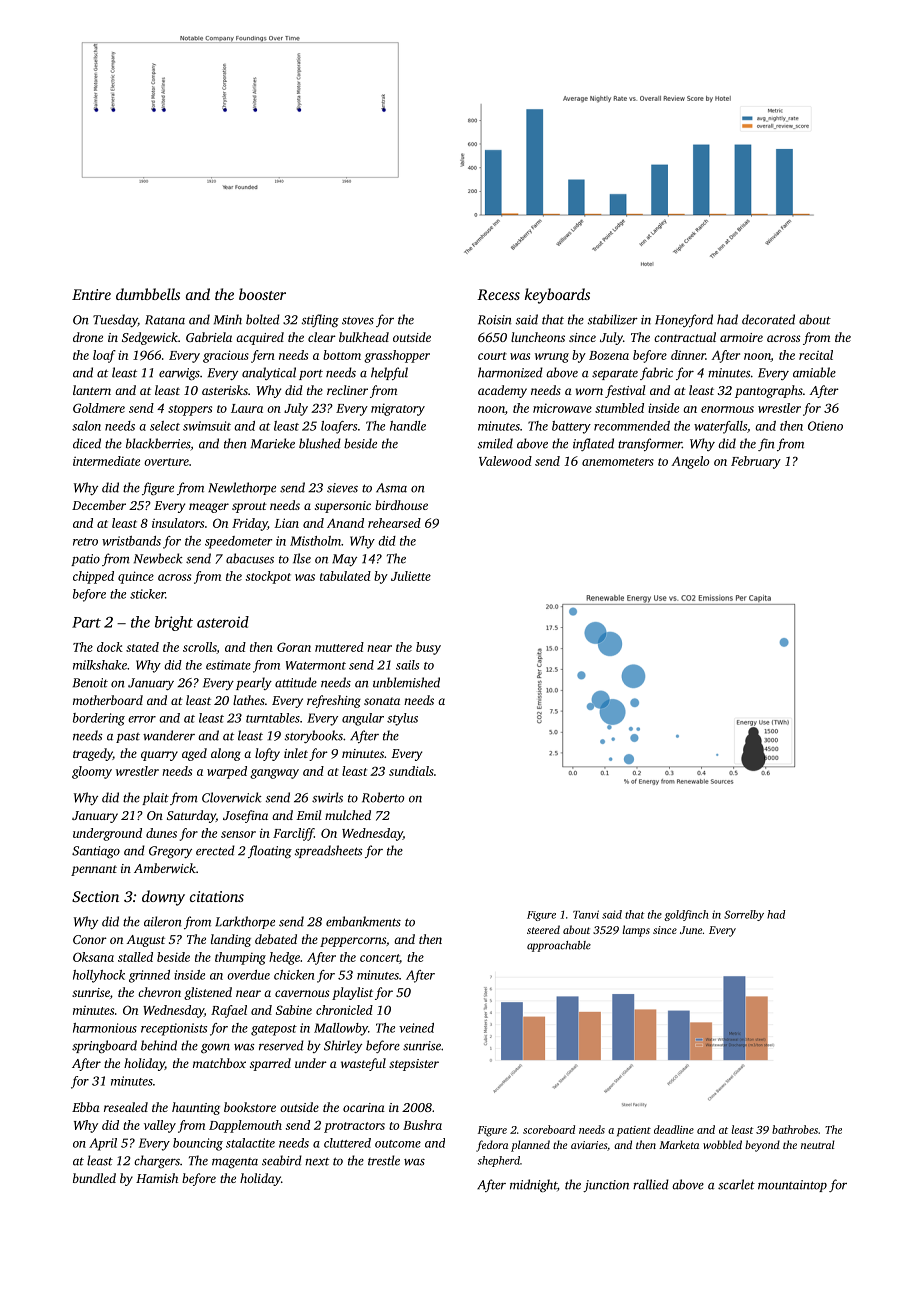  What do you see at coordinates (245, 816) in the screenshot?
I see `Josefina` at bounding box center [245, 816].
